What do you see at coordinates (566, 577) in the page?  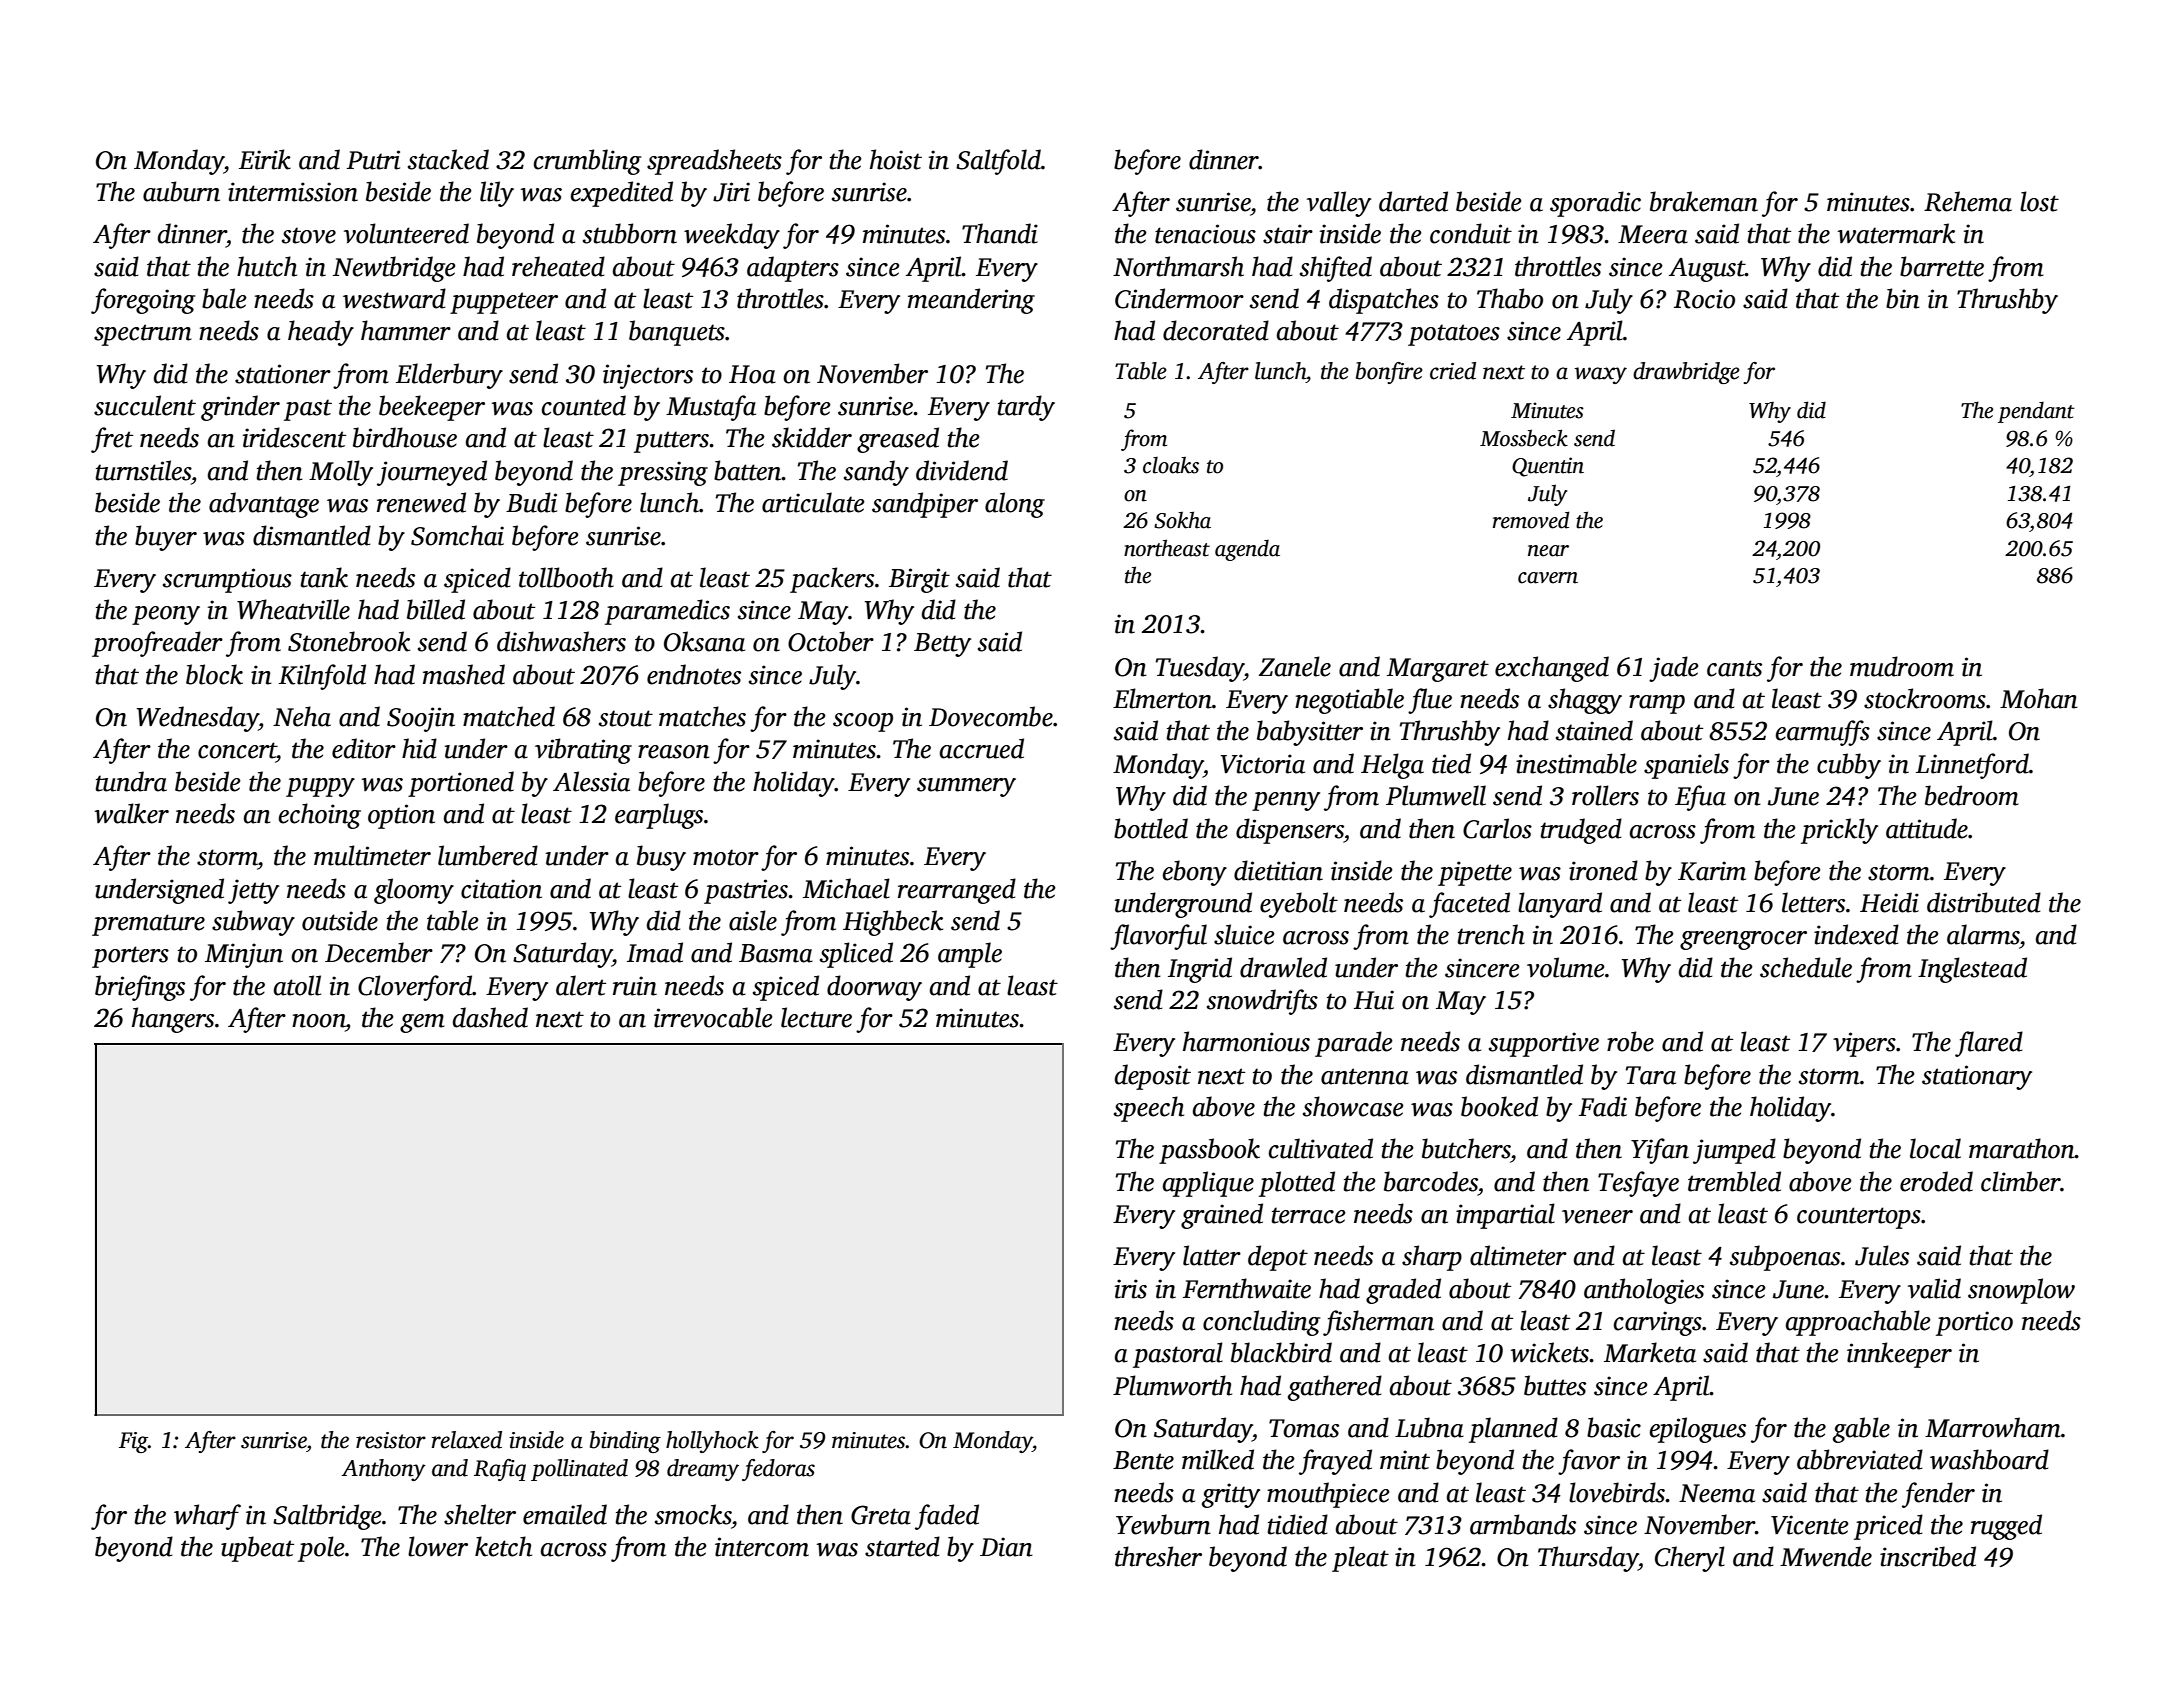 I see `tollbooth` at bounding box center [566, 577].
